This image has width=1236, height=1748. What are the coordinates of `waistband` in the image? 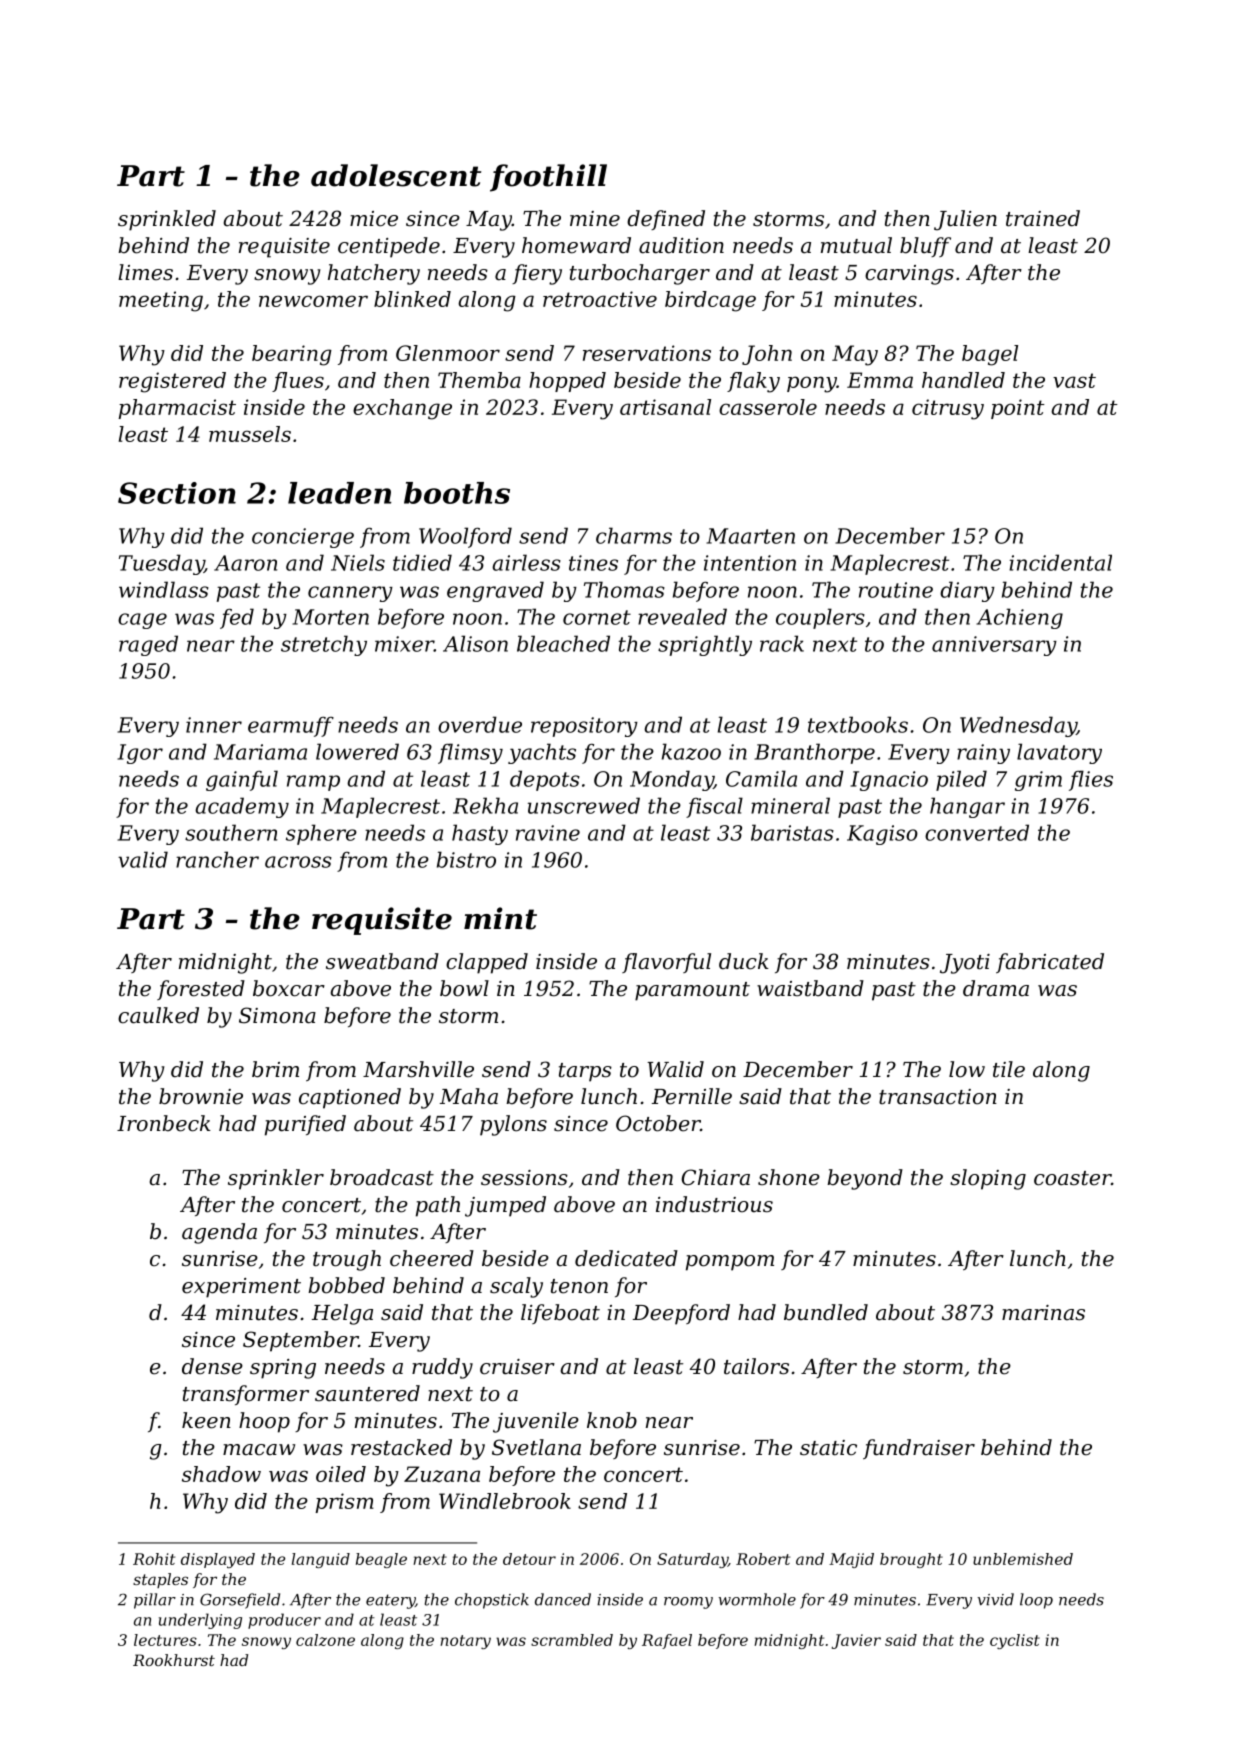 It's located at (810, 988).
